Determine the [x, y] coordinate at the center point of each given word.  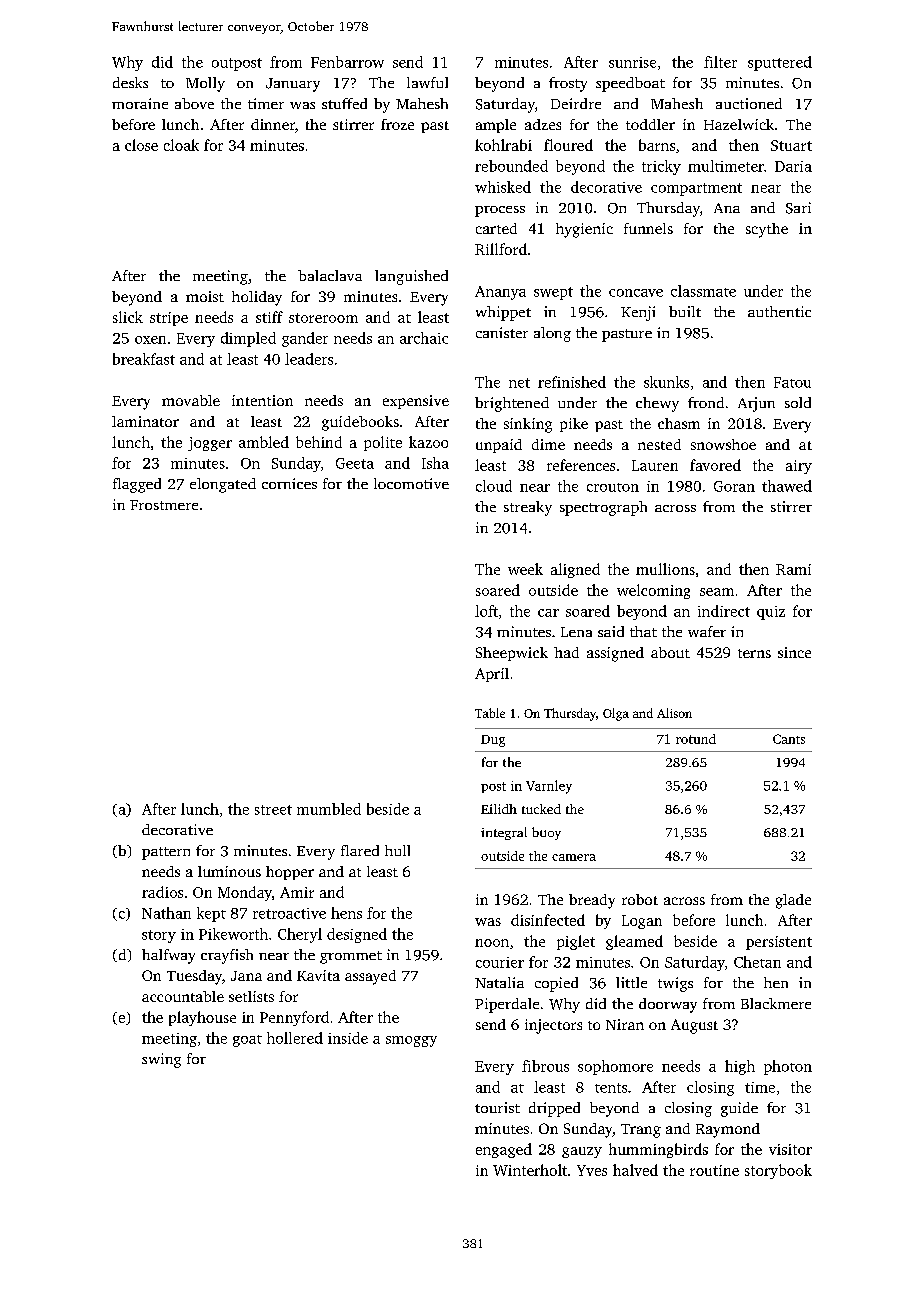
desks [130, 82]
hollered [295, 1038]
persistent [779, 943]
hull [397, 850]
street [273, 810]
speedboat [630, 84]
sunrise [632, 62]
